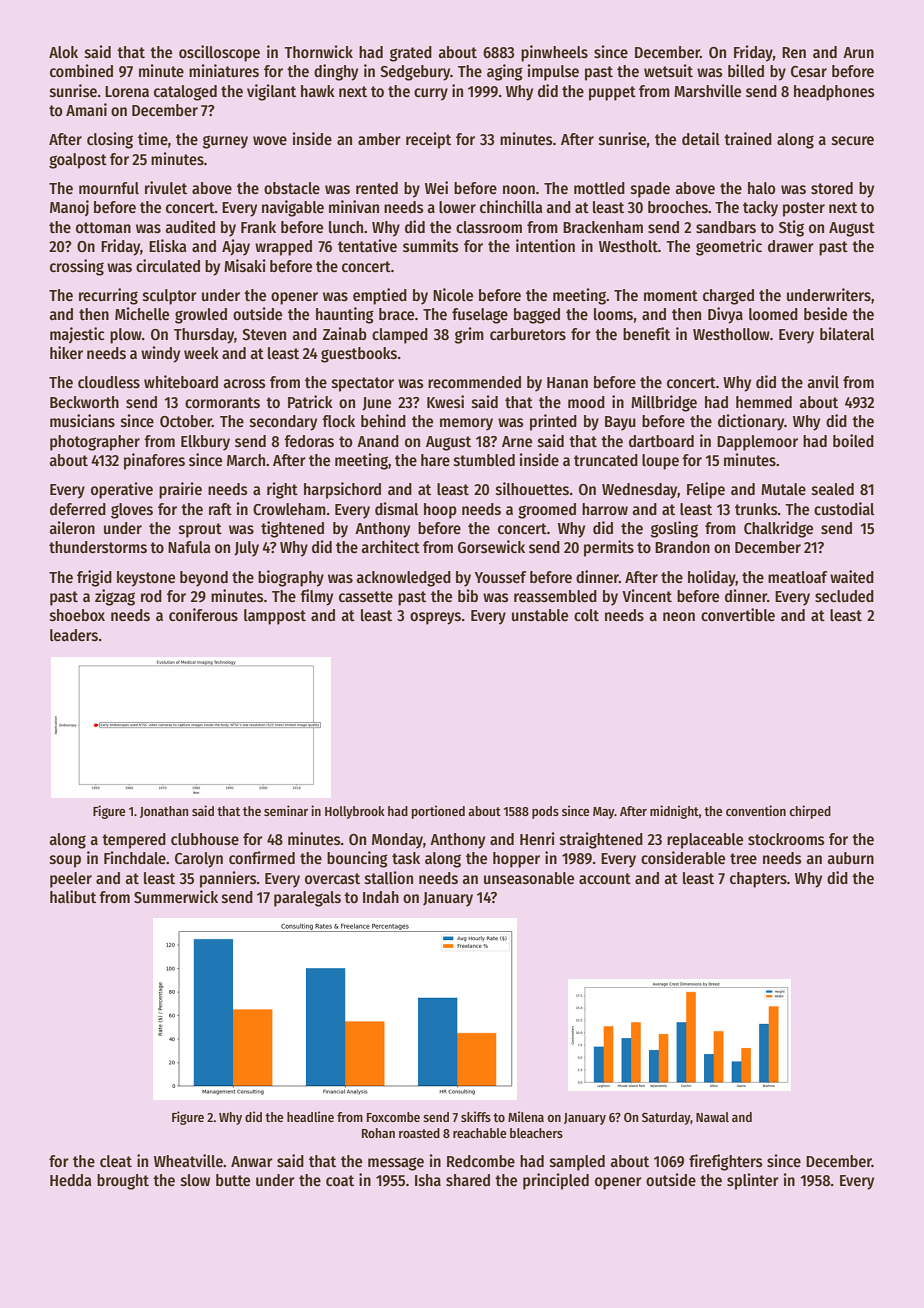 Image resolution: width=924 pixels, height=1308 pixels. Describe the element at coordinates (679, 616) in the screenshot. I see `neon` at that location.
